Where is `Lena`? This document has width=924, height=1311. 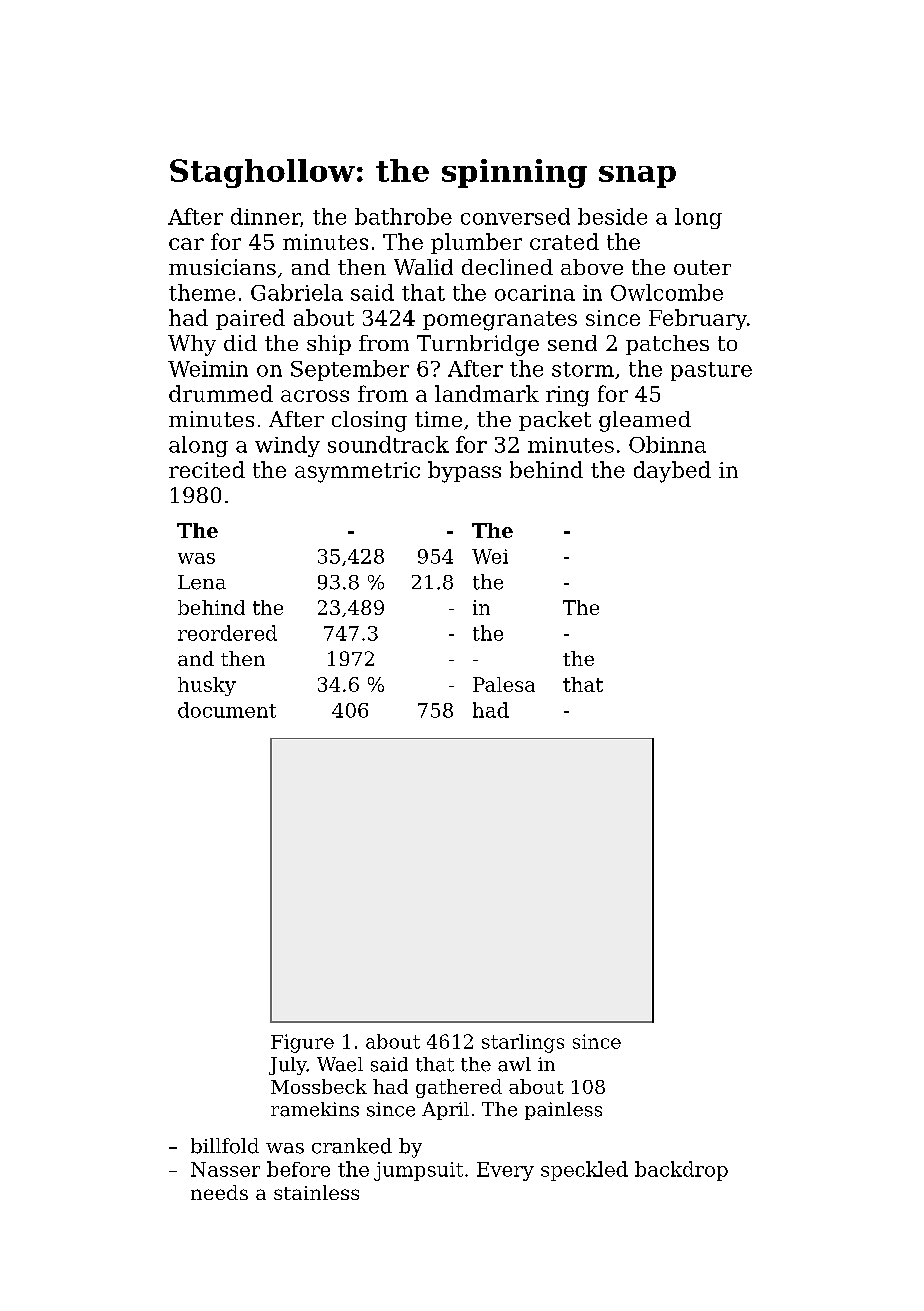
Lena is located at coordinates (202, 582).
